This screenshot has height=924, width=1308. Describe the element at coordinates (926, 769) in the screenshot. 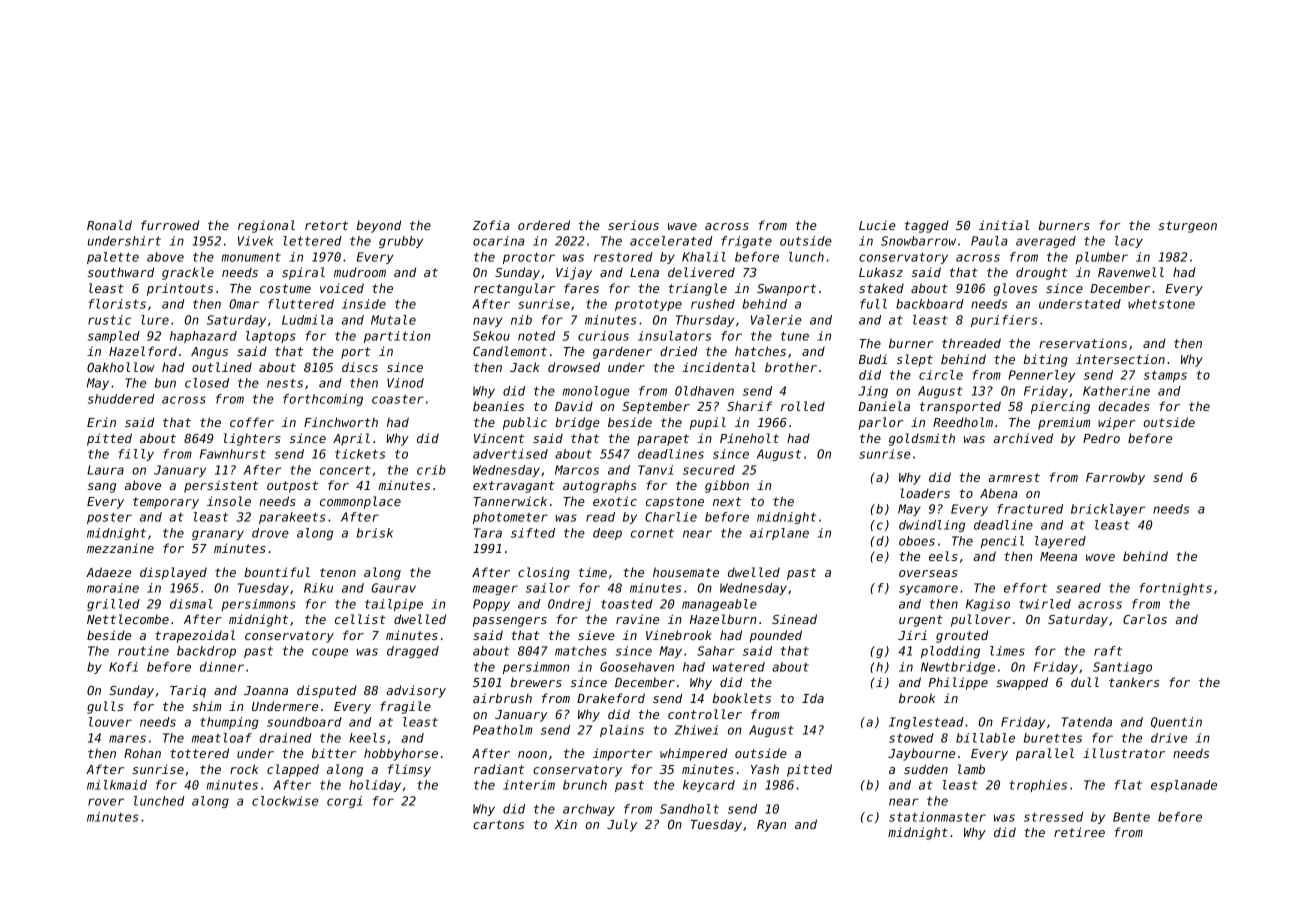

I see `sudden` at that location.
